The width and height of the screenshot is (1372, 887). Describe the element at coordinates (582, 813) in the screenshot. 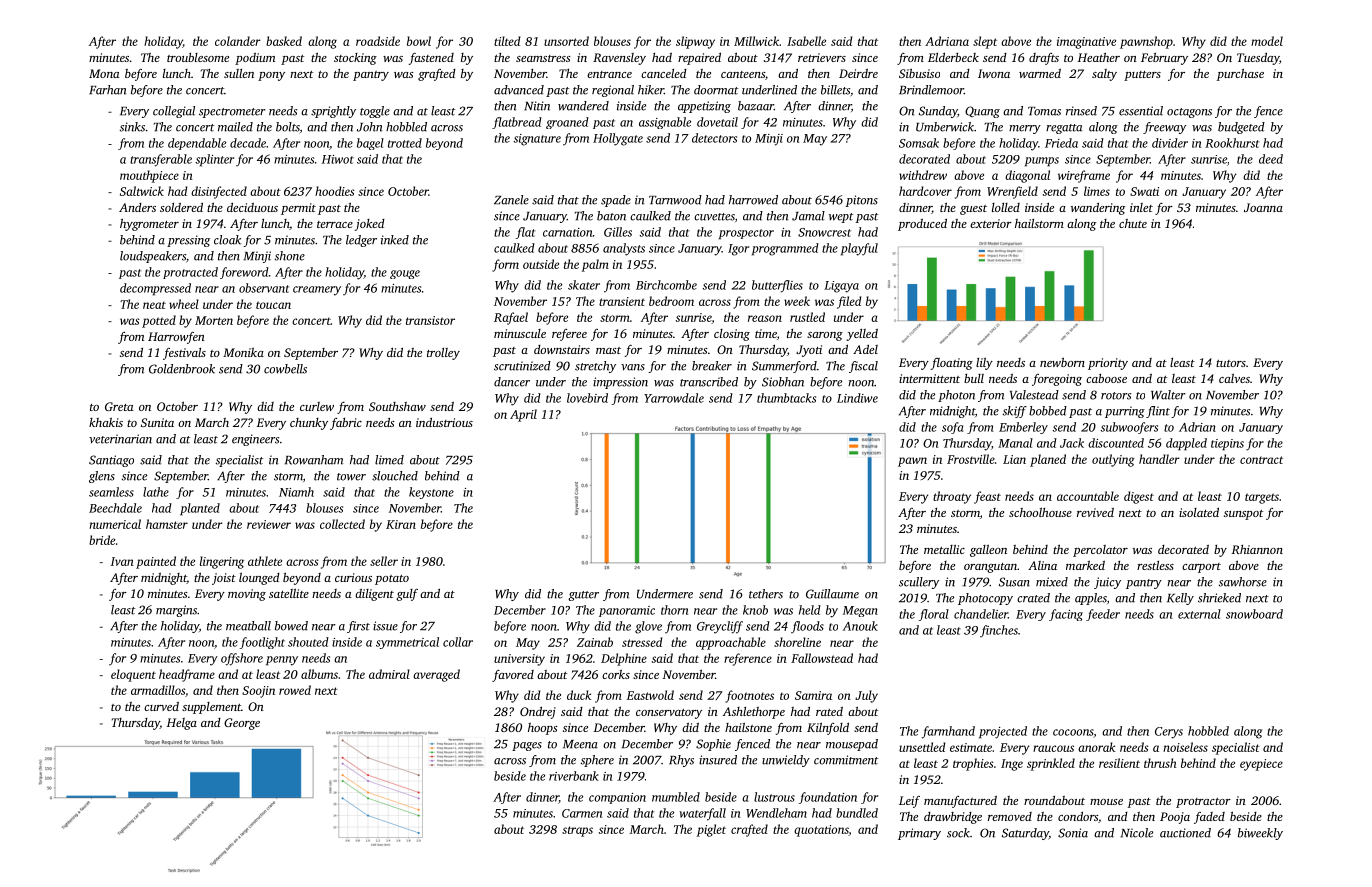

I see `Carmen` at that location.
